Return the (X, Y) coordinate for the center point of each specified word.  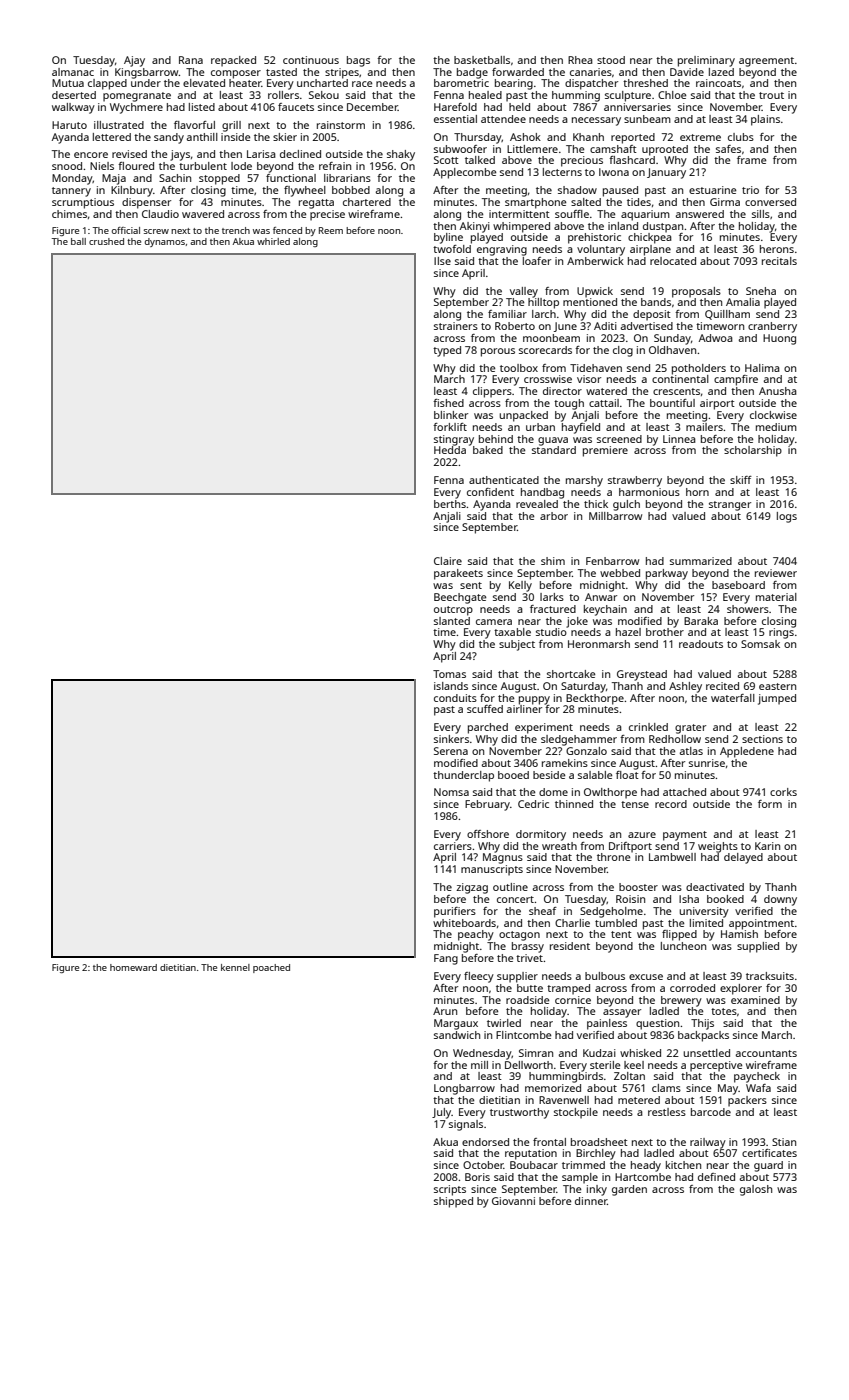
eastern (777, 686)
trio (750, 190)
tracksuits (770, 976)
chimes (69, 214)
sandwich (457, 1035)
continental (680, 379)
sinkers (451, 739)
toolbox (519, 368)
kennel (235, 967)
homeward (133, 967)
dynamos (165, 242)
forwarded (518, 72)
